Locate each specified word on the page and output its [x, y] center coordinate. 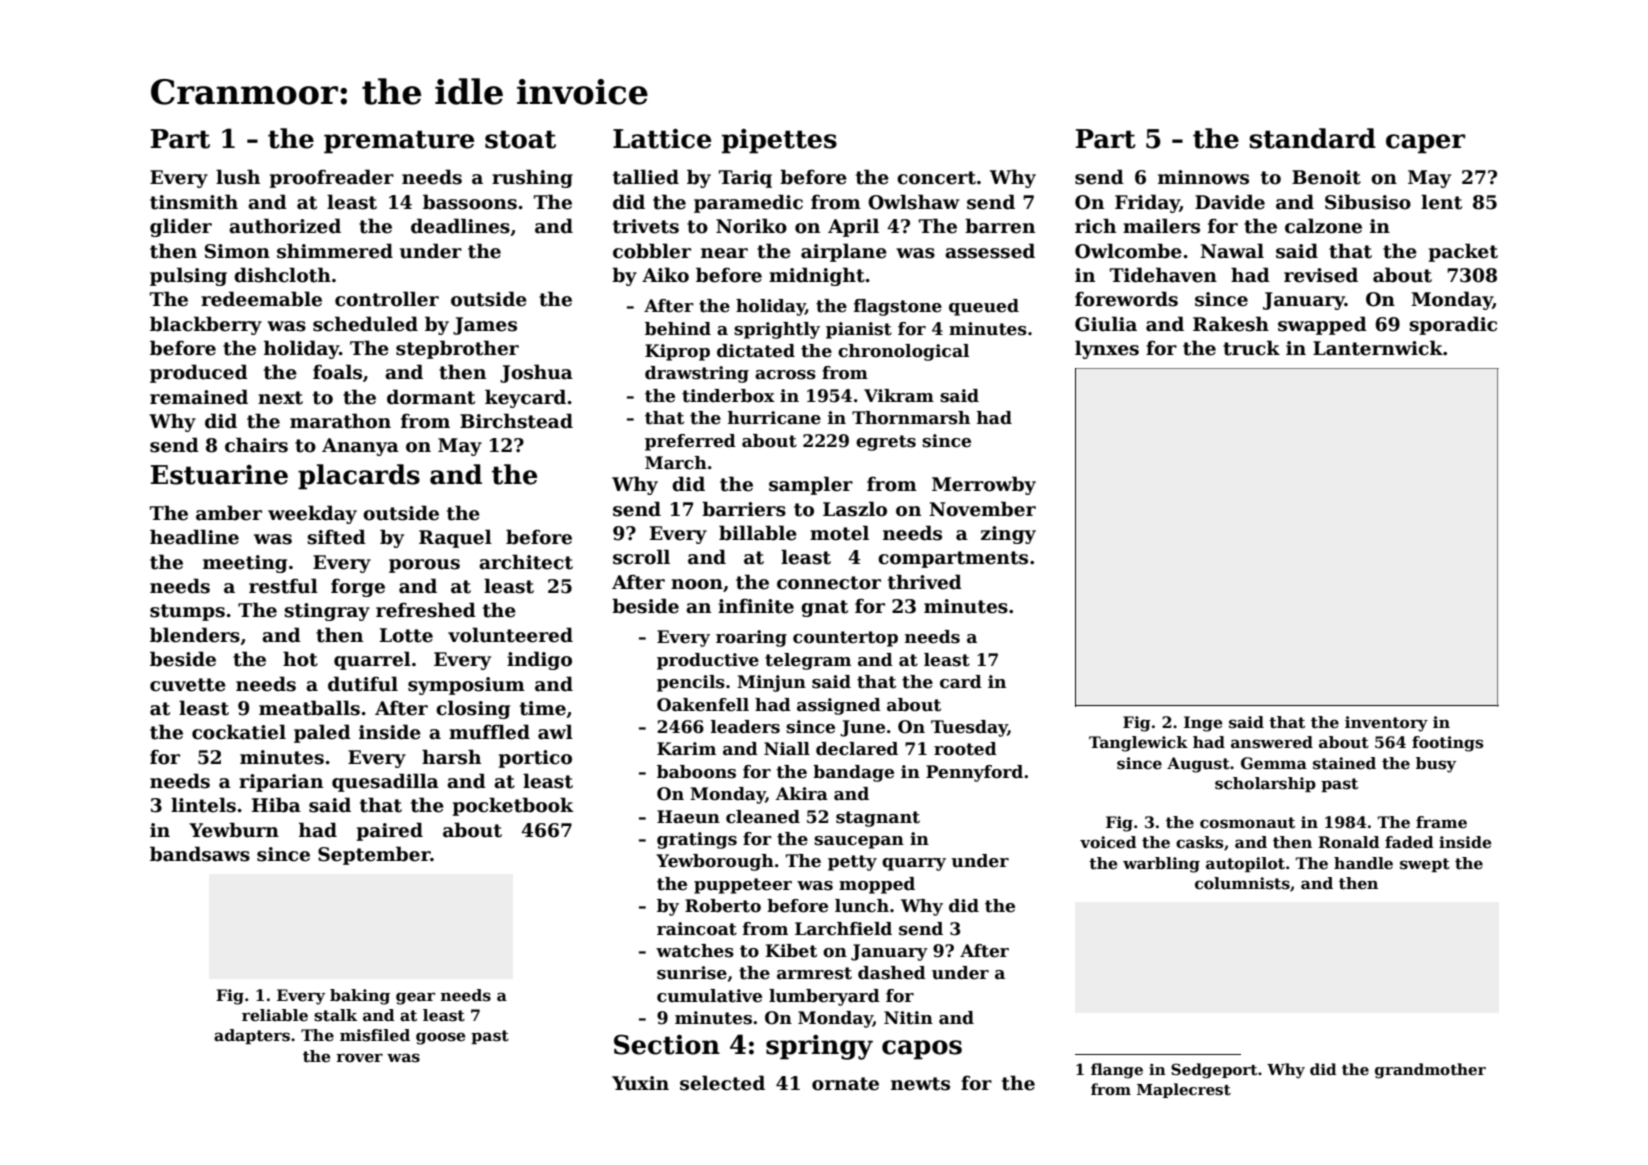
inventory [1386, 724]
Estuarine [219, 475]
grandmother [1430, 1071]
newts [920, 1084]
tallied [646, 177]
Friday [1147, 203]
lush [238, 177]
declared [857, 749]
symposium [466, 686]
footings [1447, 744]
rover [359, 1058]
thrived [925, 582]
